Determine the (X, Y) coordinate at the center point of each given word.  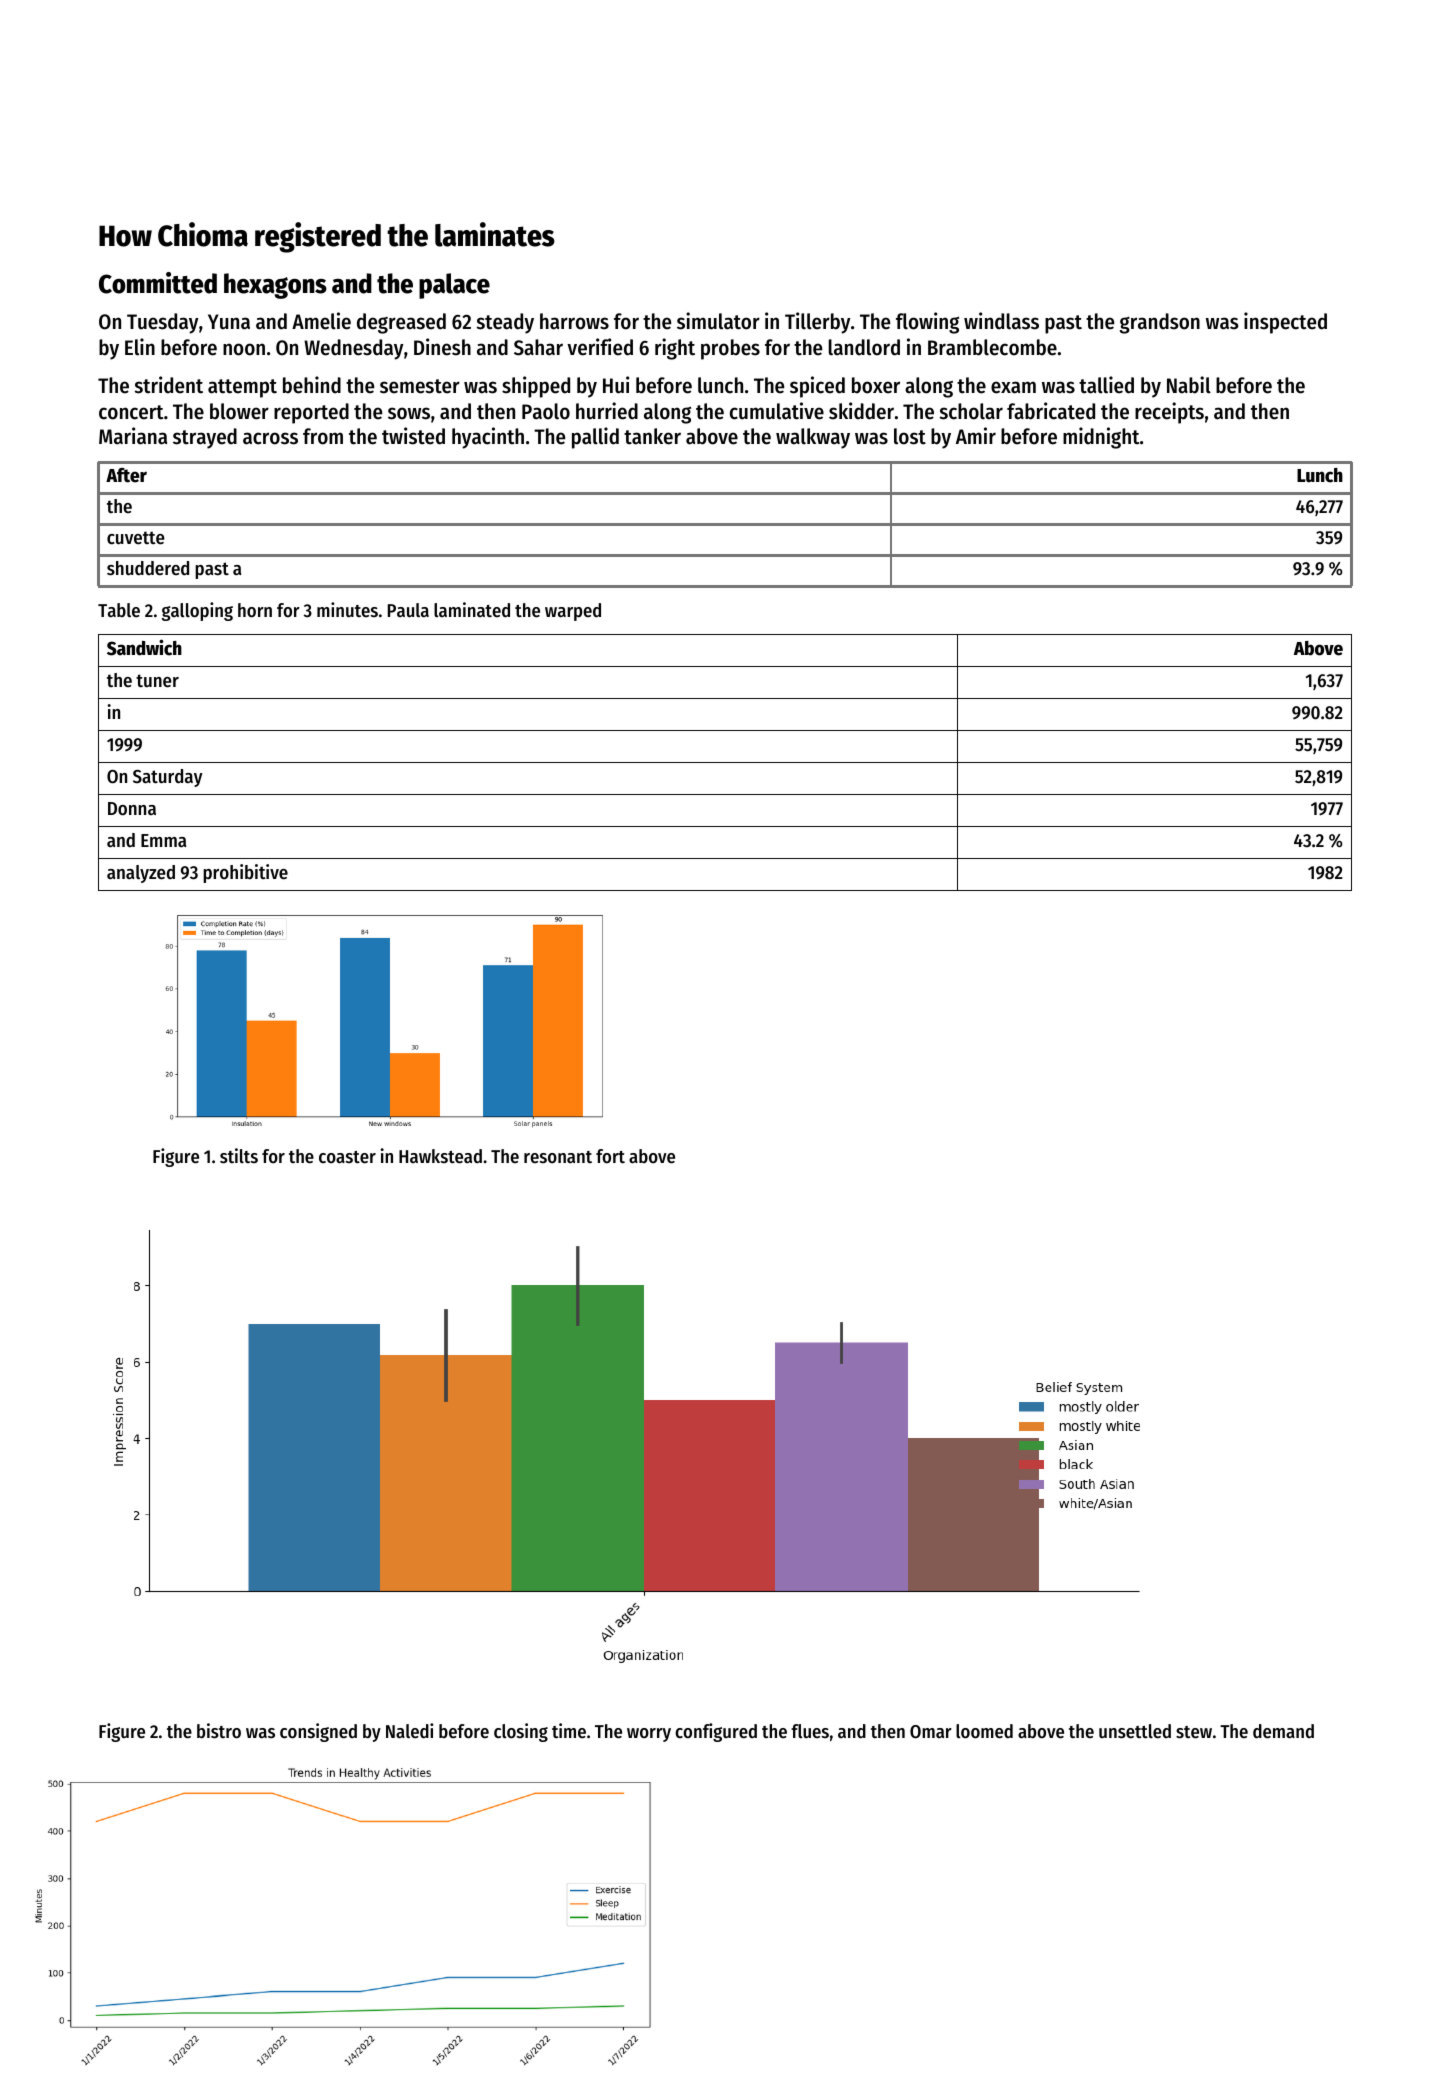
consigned (318, 1732)
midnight (1101, 438)
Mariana (133, 436)
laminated (472, 610)
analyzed (141, 874)
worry (649, 1735)
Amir (976, 435)
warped (573, 612)
